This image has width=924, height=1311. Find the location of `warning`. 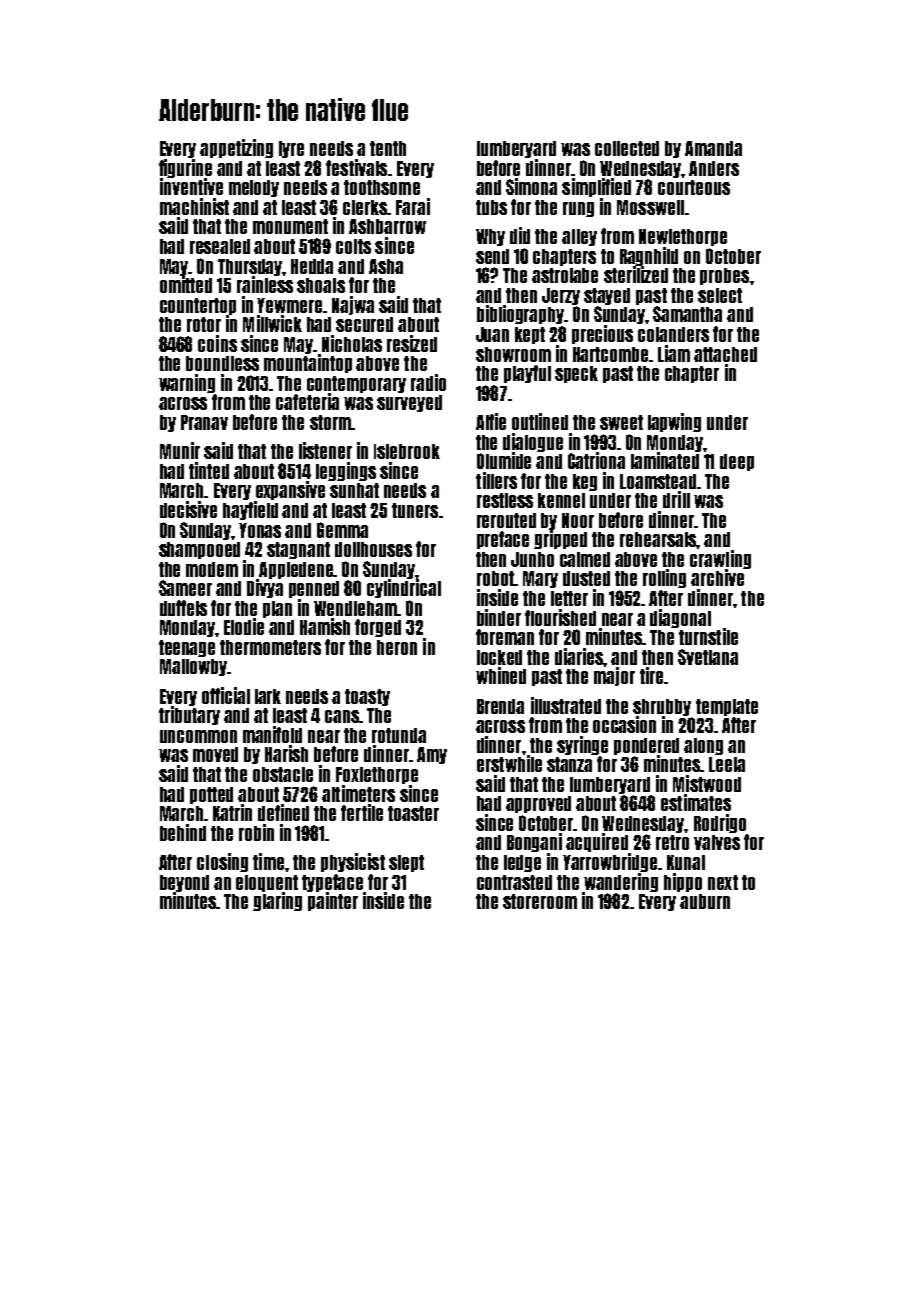

warning is located at coordinates (187, 383).
